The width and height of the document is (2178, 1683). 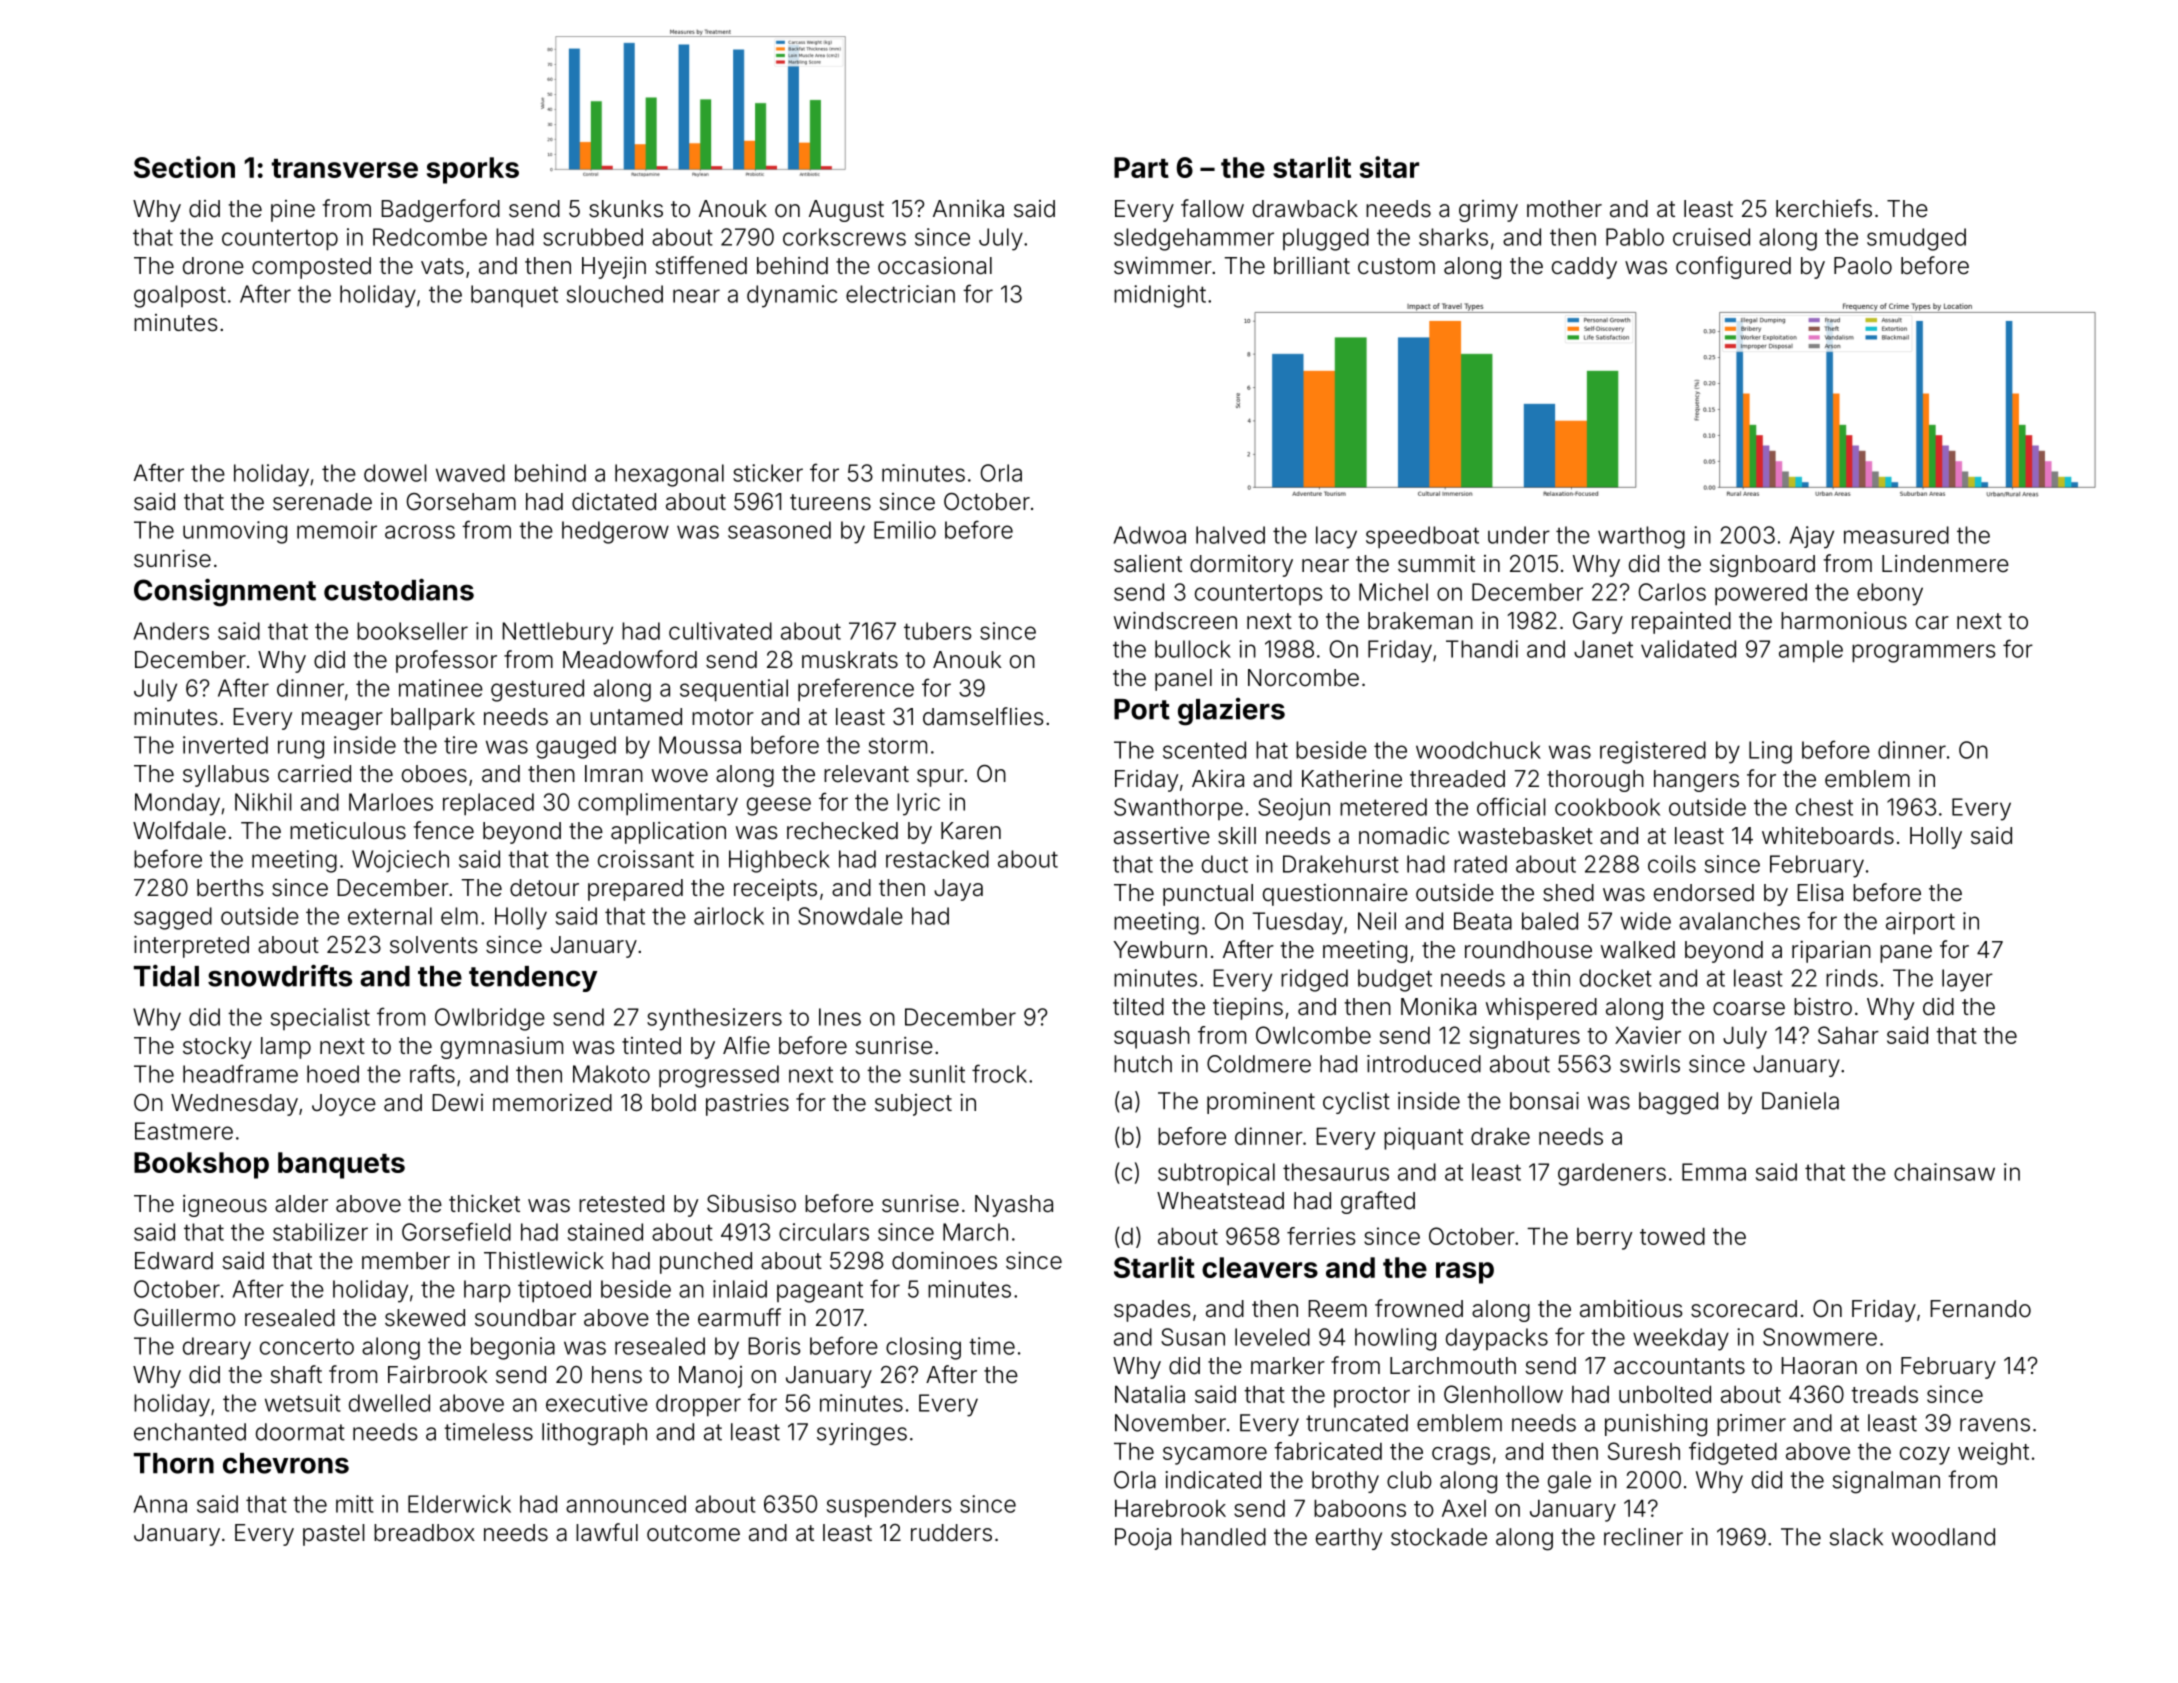 What do you see at coordinates (1478, 750) in the document?
I see `woodchuck` at bounding box center [1478, 750].
